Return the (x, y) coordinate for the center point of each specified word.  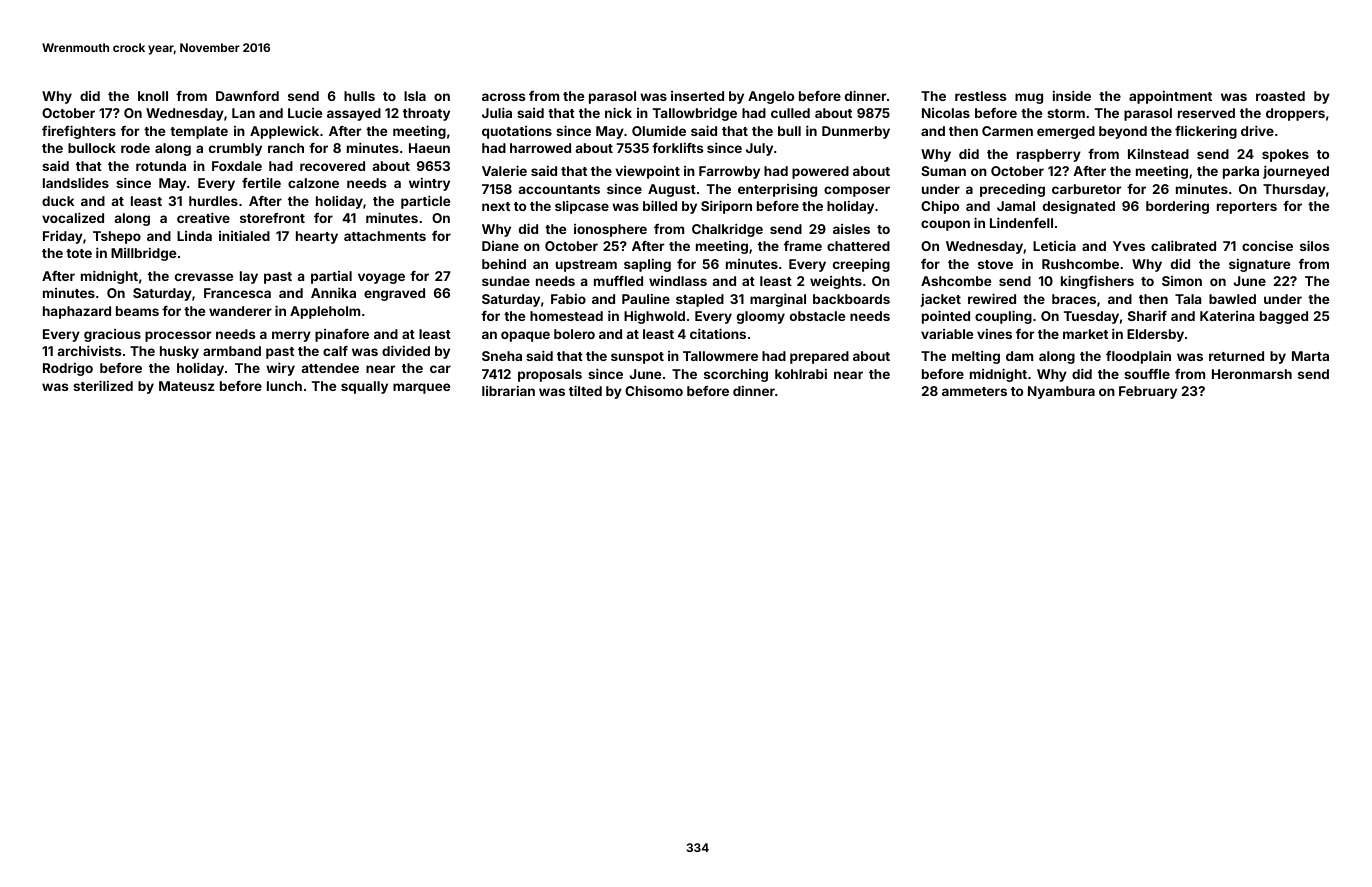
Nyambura (1061, 392)
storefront (272, 218)
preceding (1012, 190)
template (199, 132)
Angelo (771, 97)
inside (1072, 95)
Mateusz (186, 386)
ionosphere (610, 230)
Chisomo (654, 390)
